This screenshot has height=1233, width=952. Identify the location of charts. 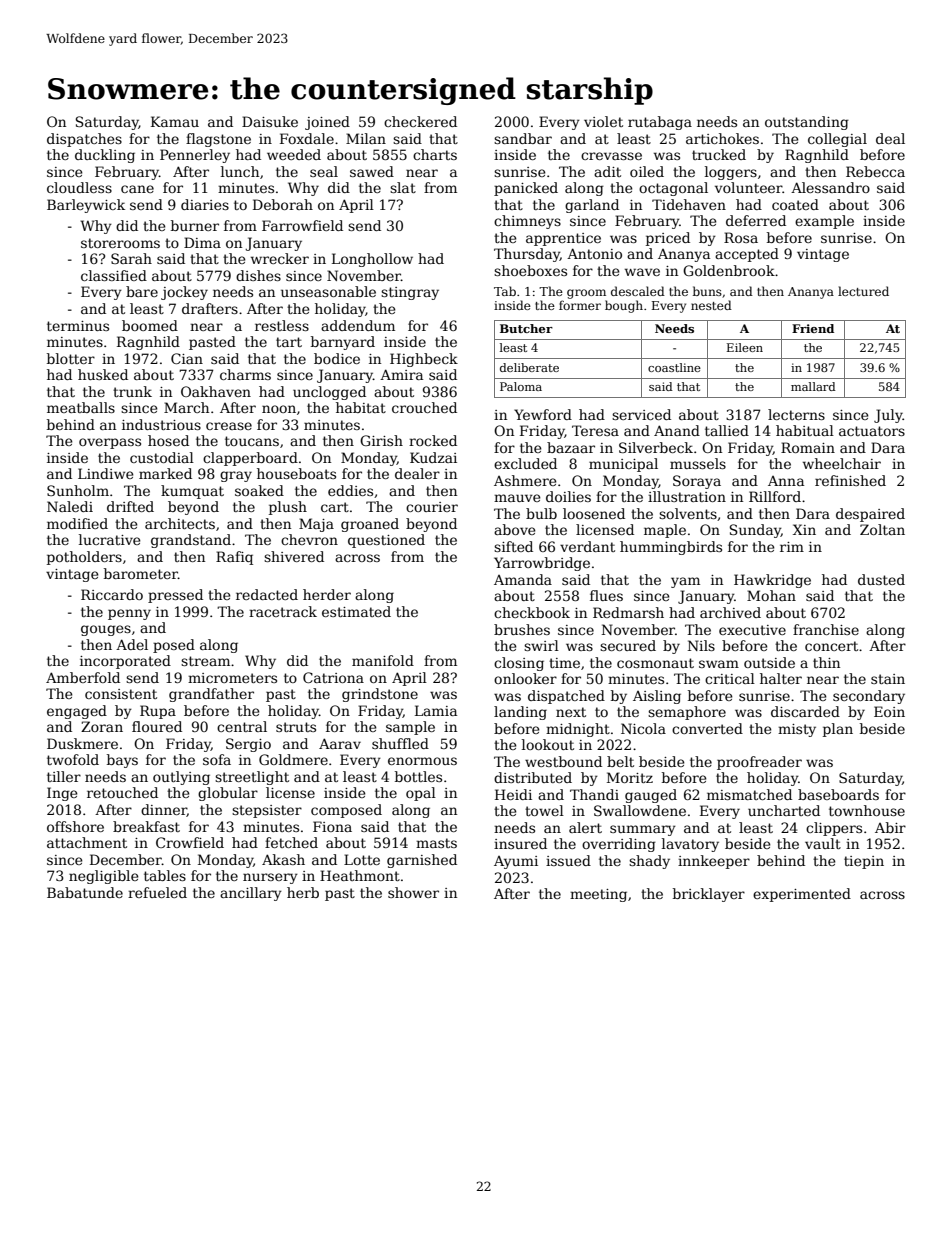
(435, 154).
